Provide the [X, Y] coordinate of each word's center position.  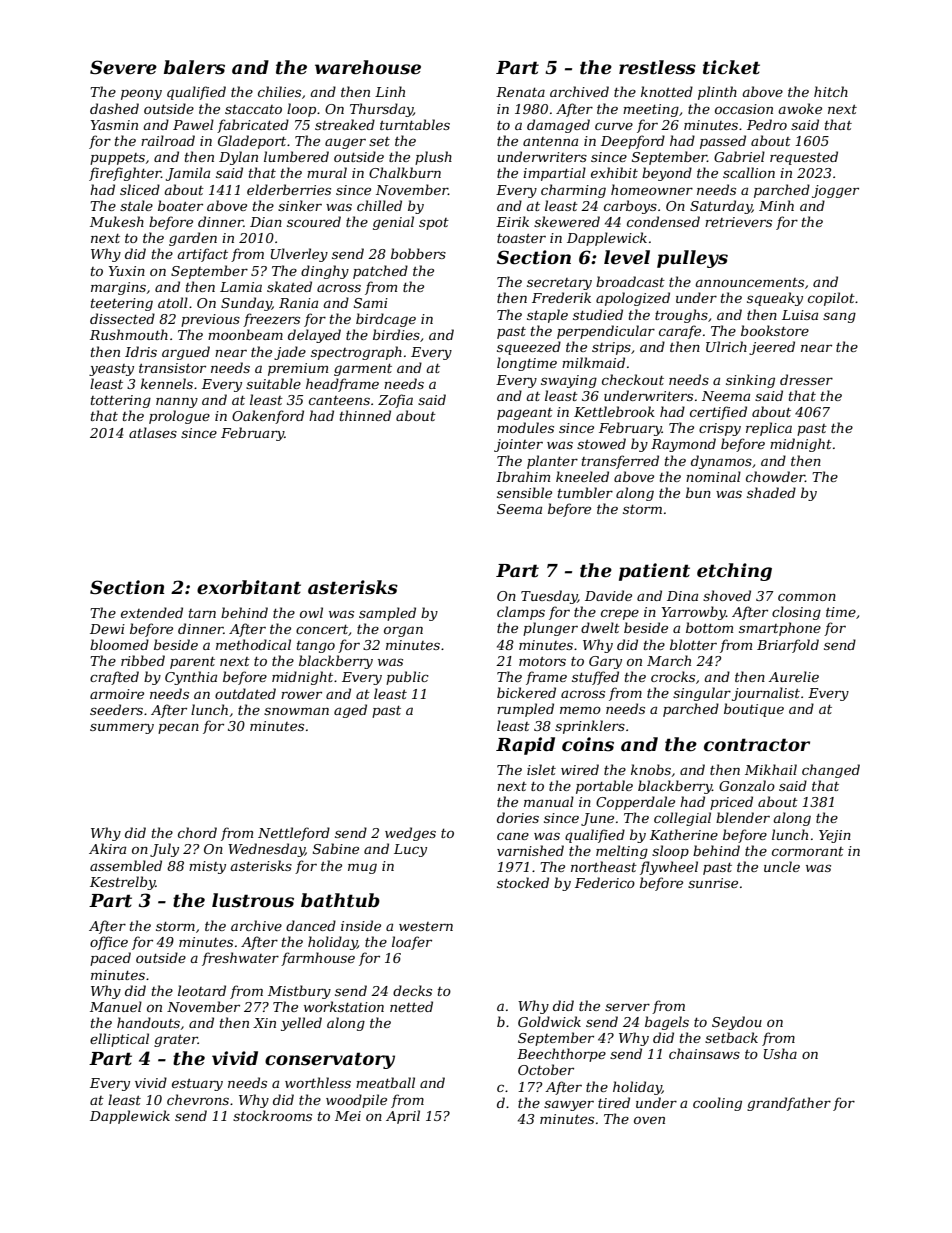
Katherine [684, 834]
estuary [197, 1085]
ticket [731, 67]
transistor [172, 368]
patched [380, 272]
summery [122, 728]
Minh [776, 205]
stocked [523, 882]
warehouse [368, 67]
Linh [390, 91]
